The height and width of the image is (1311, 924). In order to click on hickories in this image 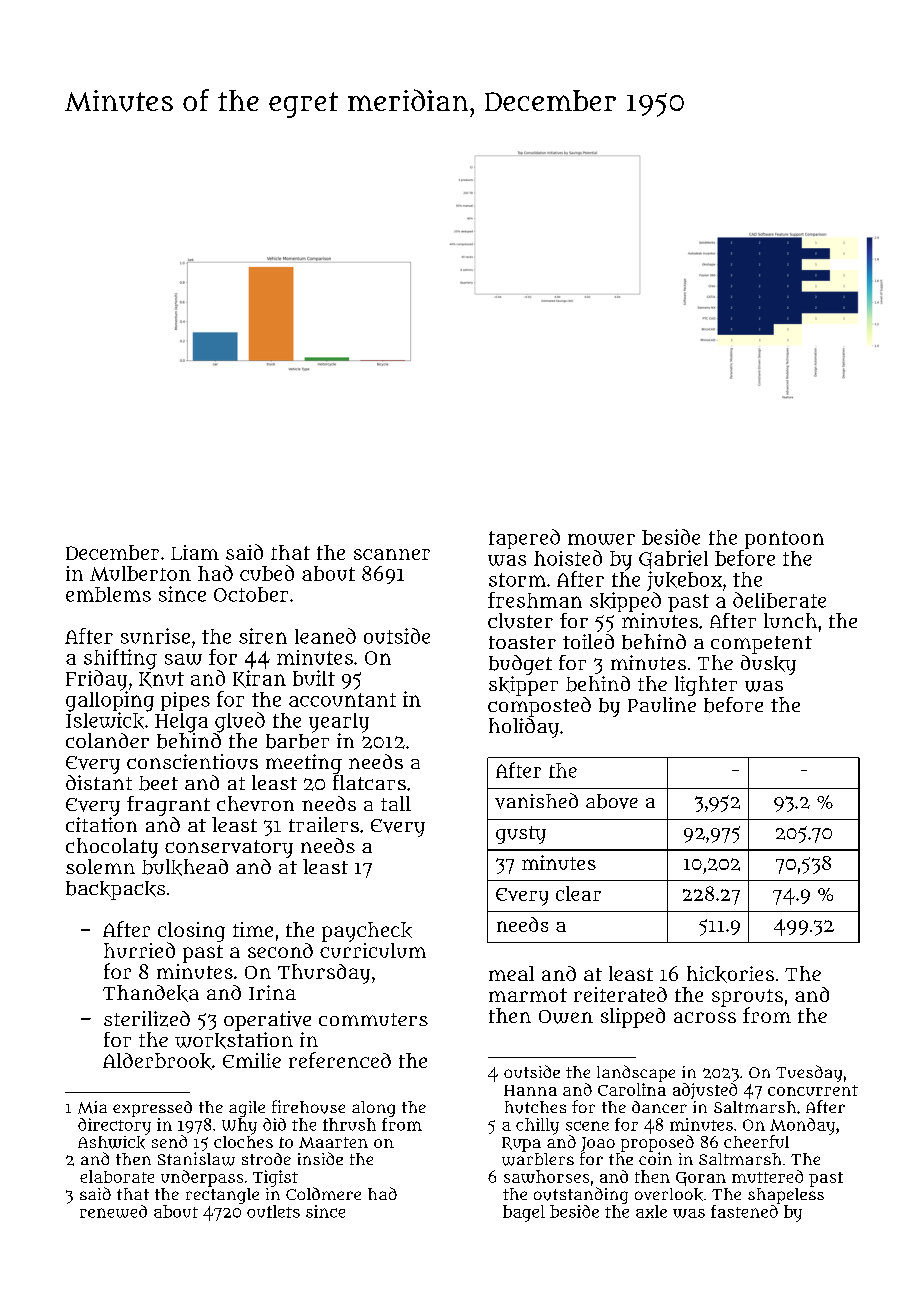, I will do `click(730, 974)`.
